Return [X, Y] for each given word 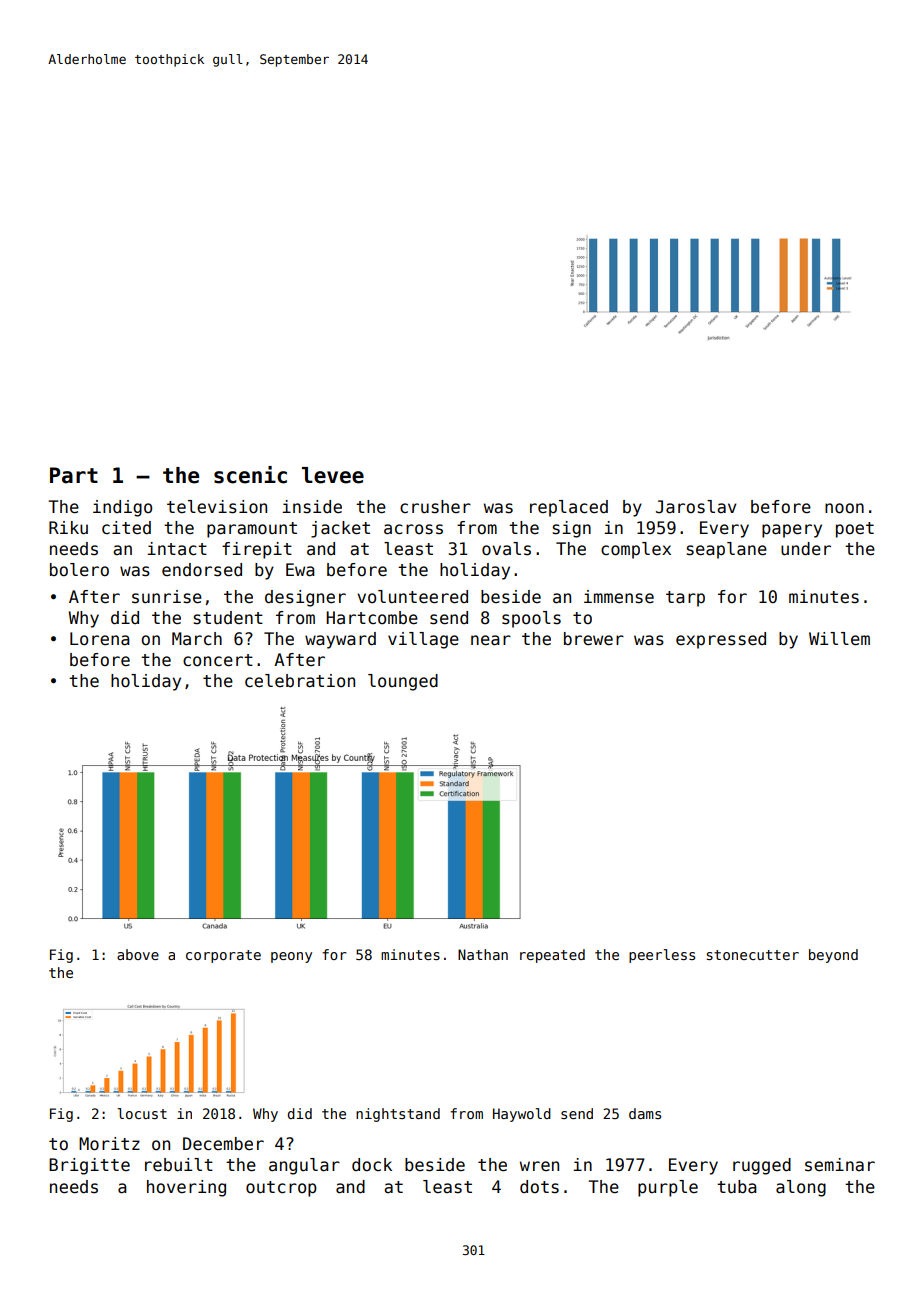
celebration [300, 681]
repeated [552, 956]
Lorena [100, 639]
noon [844, 508]
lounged [403, 682]
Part [74, 475]
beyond [833, 956]
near [491, 640]
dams [645, 1113]
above [138, 954]
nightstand [398, 1115]
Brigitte [89, 1166]
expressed [721, 640]
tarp [685, 599]
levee [333, 475]
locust [142, 1113]
